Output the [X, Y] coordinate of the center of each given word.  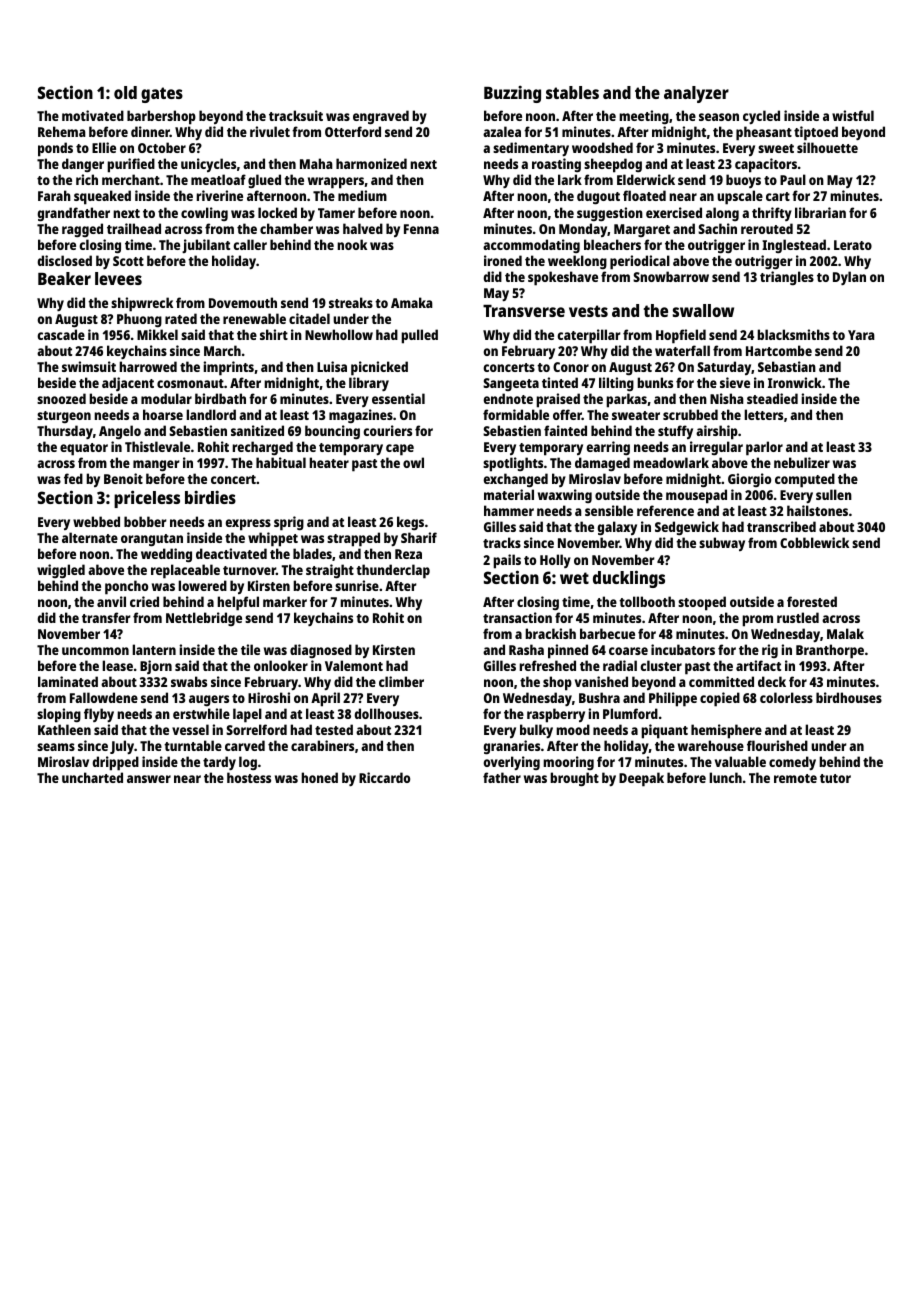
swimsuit [89, 366]
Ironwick [795, 382]
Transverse [524, 311]
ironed [503, 260]
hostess [249, 777]
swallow [703, 310]
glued [264, 181]
